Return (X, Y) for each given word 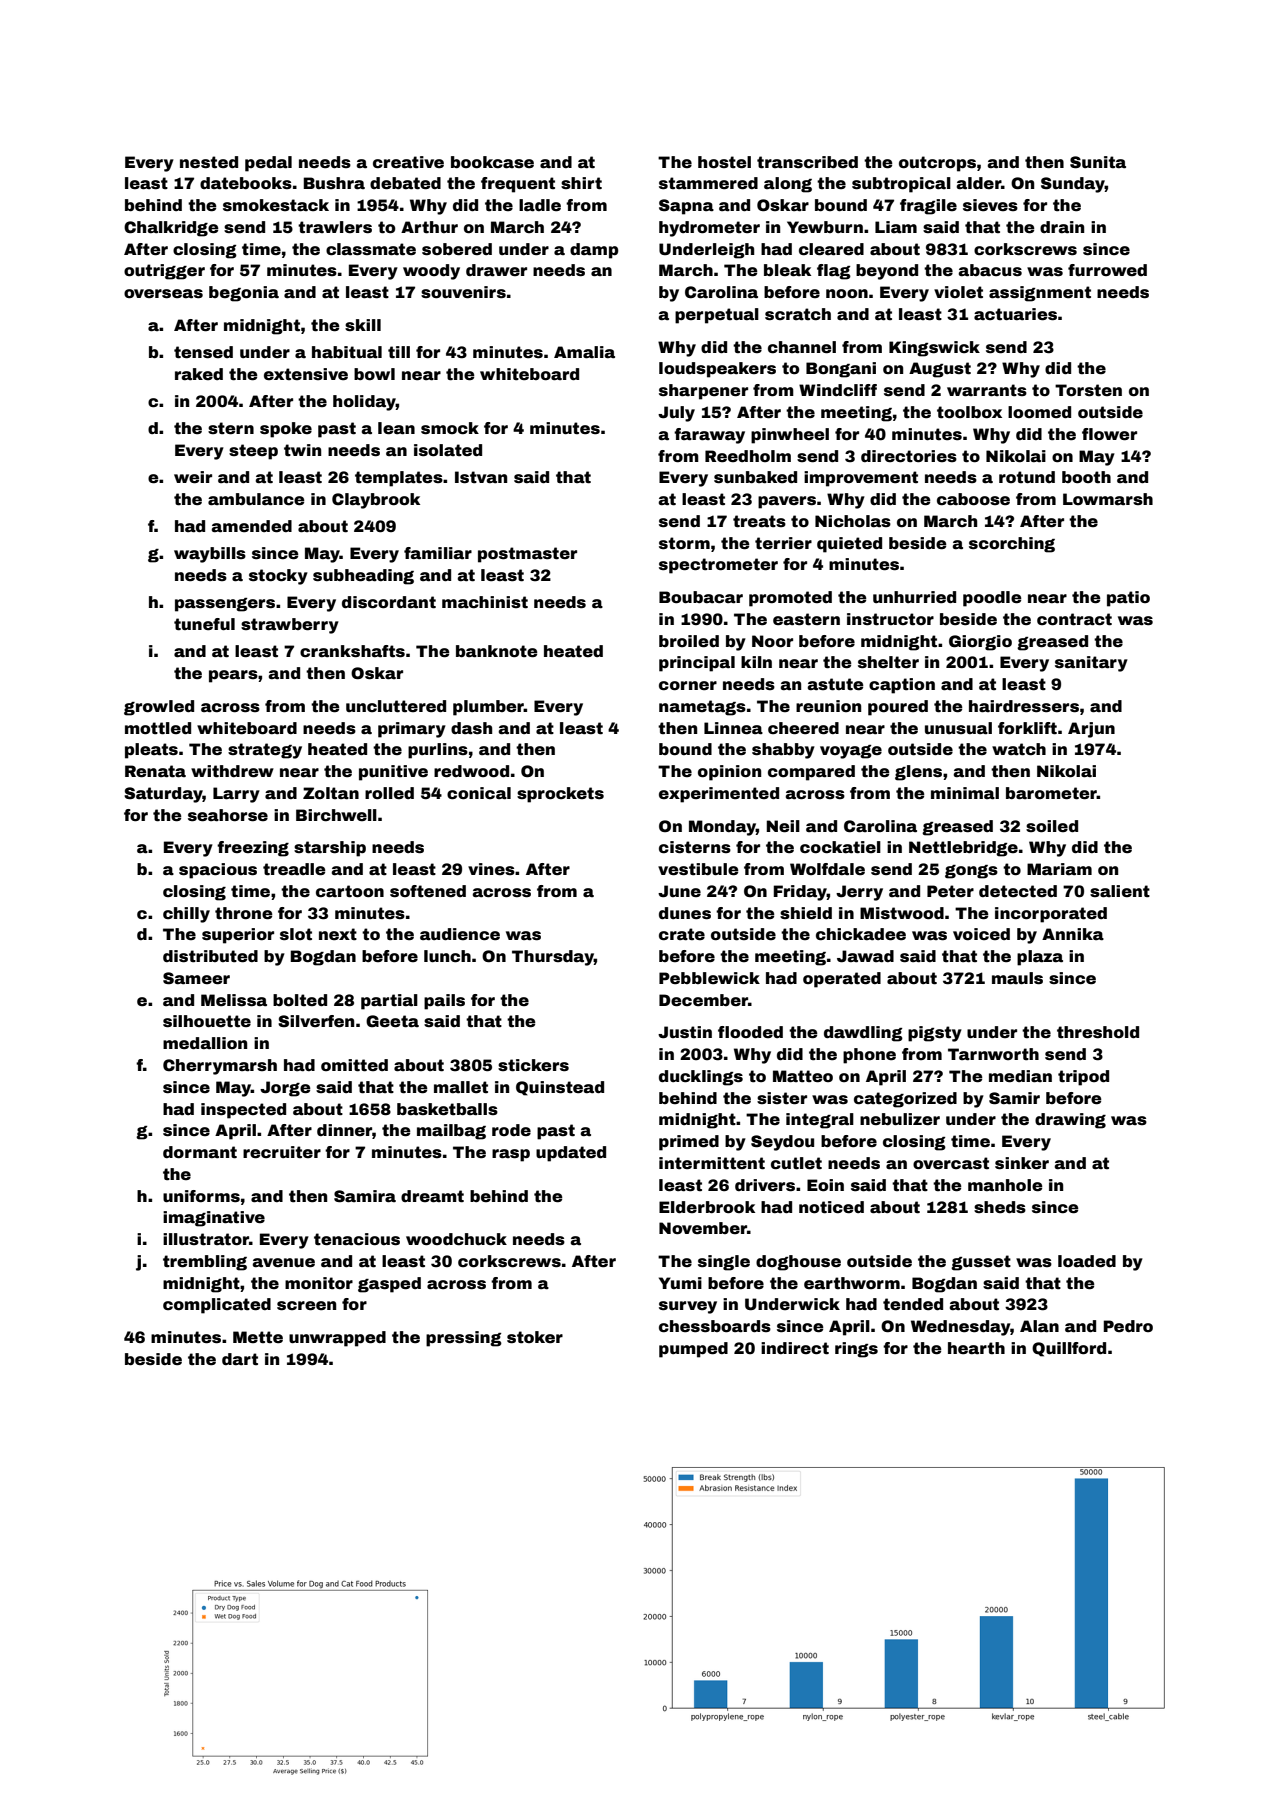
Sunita (1098, 162)
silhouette (207, 1021)
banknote (497, 651)
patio (1128, 599)
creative (408, 162)
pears (233, 676)
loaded (1087, 1261)
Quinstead (560, 1088)
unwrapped (337, 1339)
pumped (693, 1350)
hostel (724, 162)
